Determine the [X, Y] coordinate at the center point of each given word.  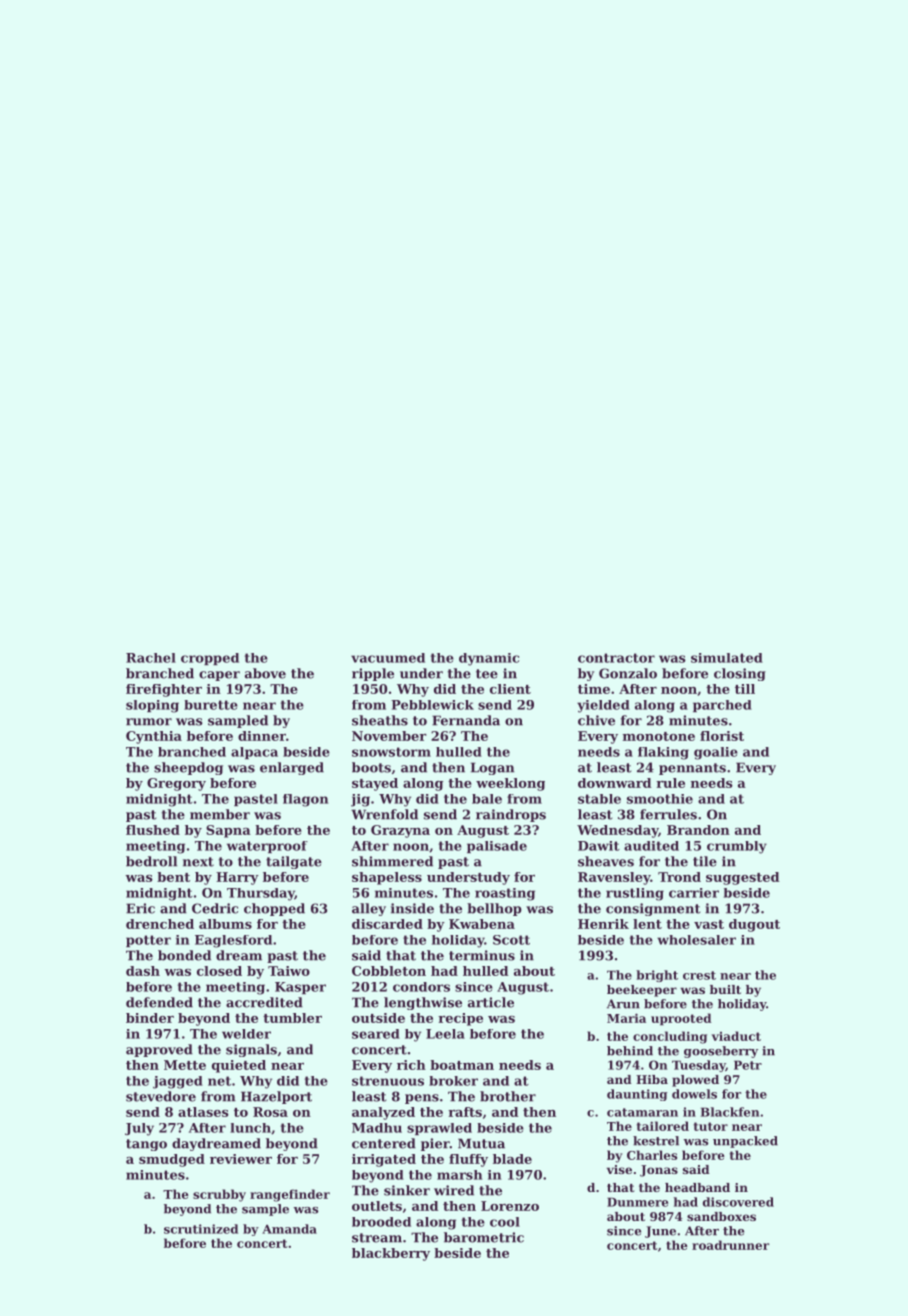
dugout [754, 925]
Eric [140, 908]
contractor [616, 658]
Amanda [289, 1229]
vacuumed [388, 658]
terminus [482, 955]
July [139, 1129]
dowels [694, 1094]
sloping [152, 706]
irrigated [384, 1160]
